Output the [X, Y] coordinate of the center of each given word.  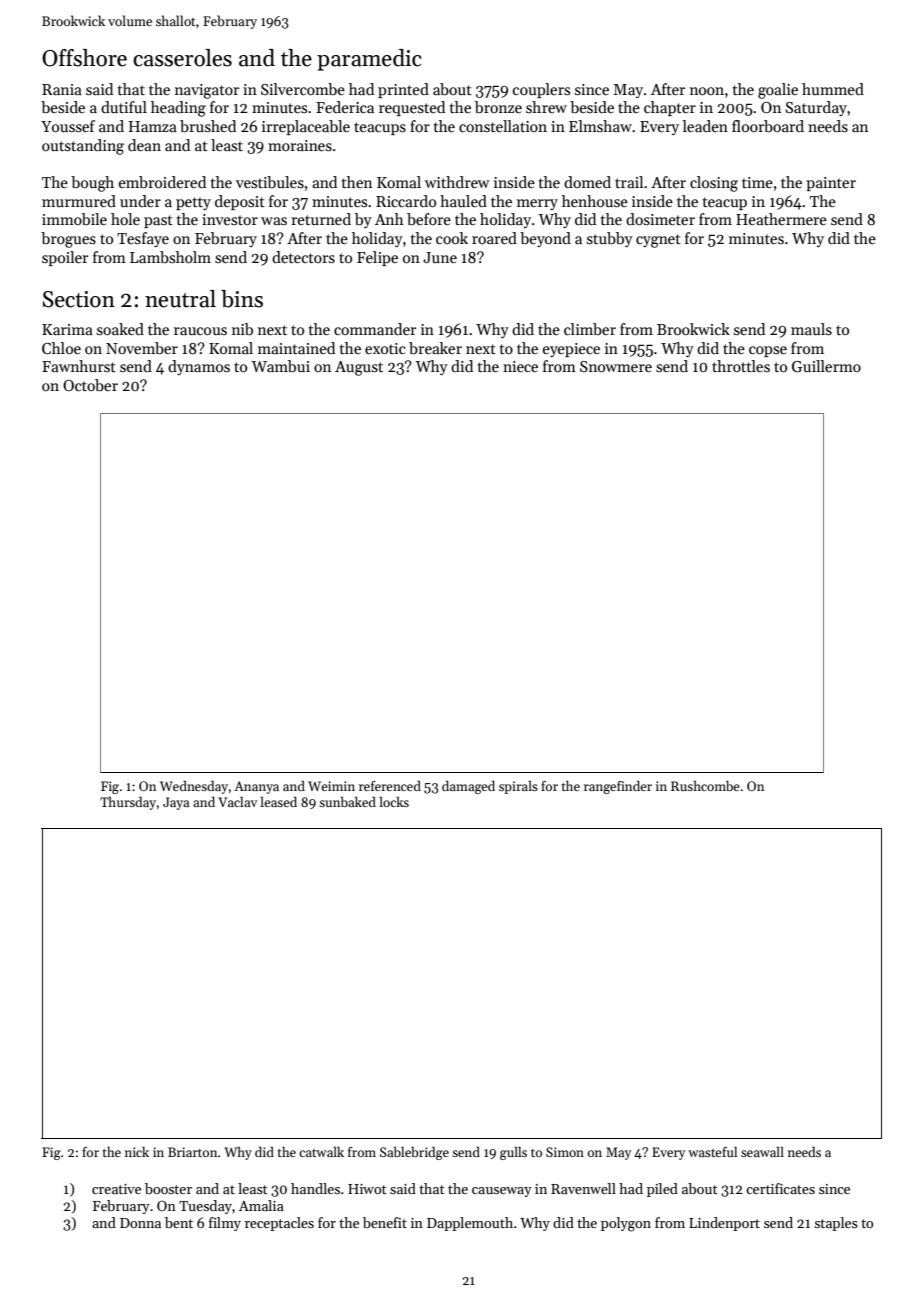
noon [707, 91]
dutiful [124, 107]
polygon [626, 1224]
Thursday [128, 803]
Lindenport [724, 1224]
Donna [140, 1223]
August [359, 368]
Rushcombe [705, 785]
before [429, 219]
